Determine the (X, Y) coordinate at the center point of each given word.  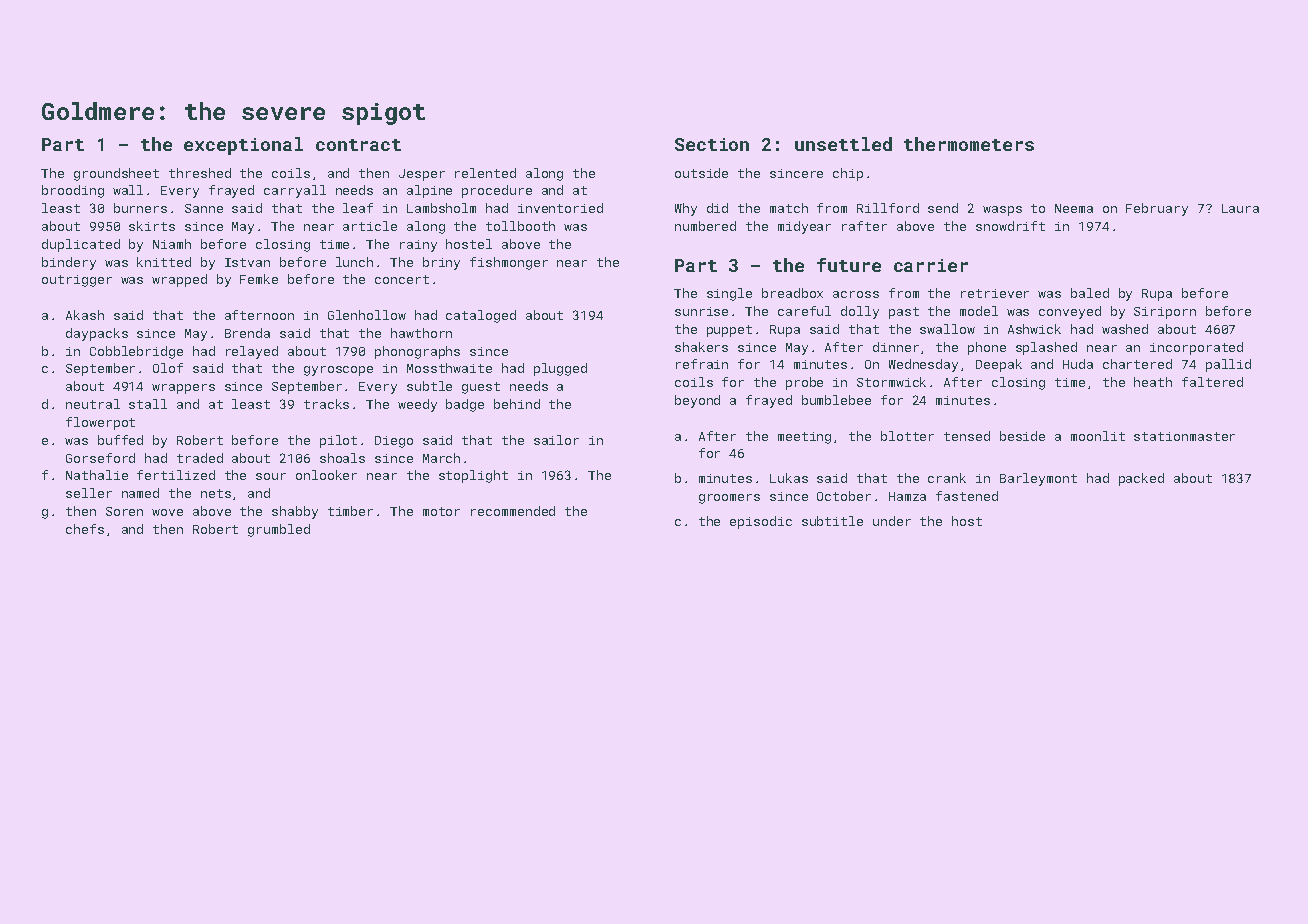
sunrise (701, 311)
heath (1153, 382)
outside (701, 173)
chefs (85, 529)
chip (848, 174)
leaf (358, 208)
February (1157, 209)
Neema (1074, 208)
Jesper (422, 175)
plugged (560, 369)
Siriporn (1165, 313)
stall (148, 404)
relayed (252, 352)
